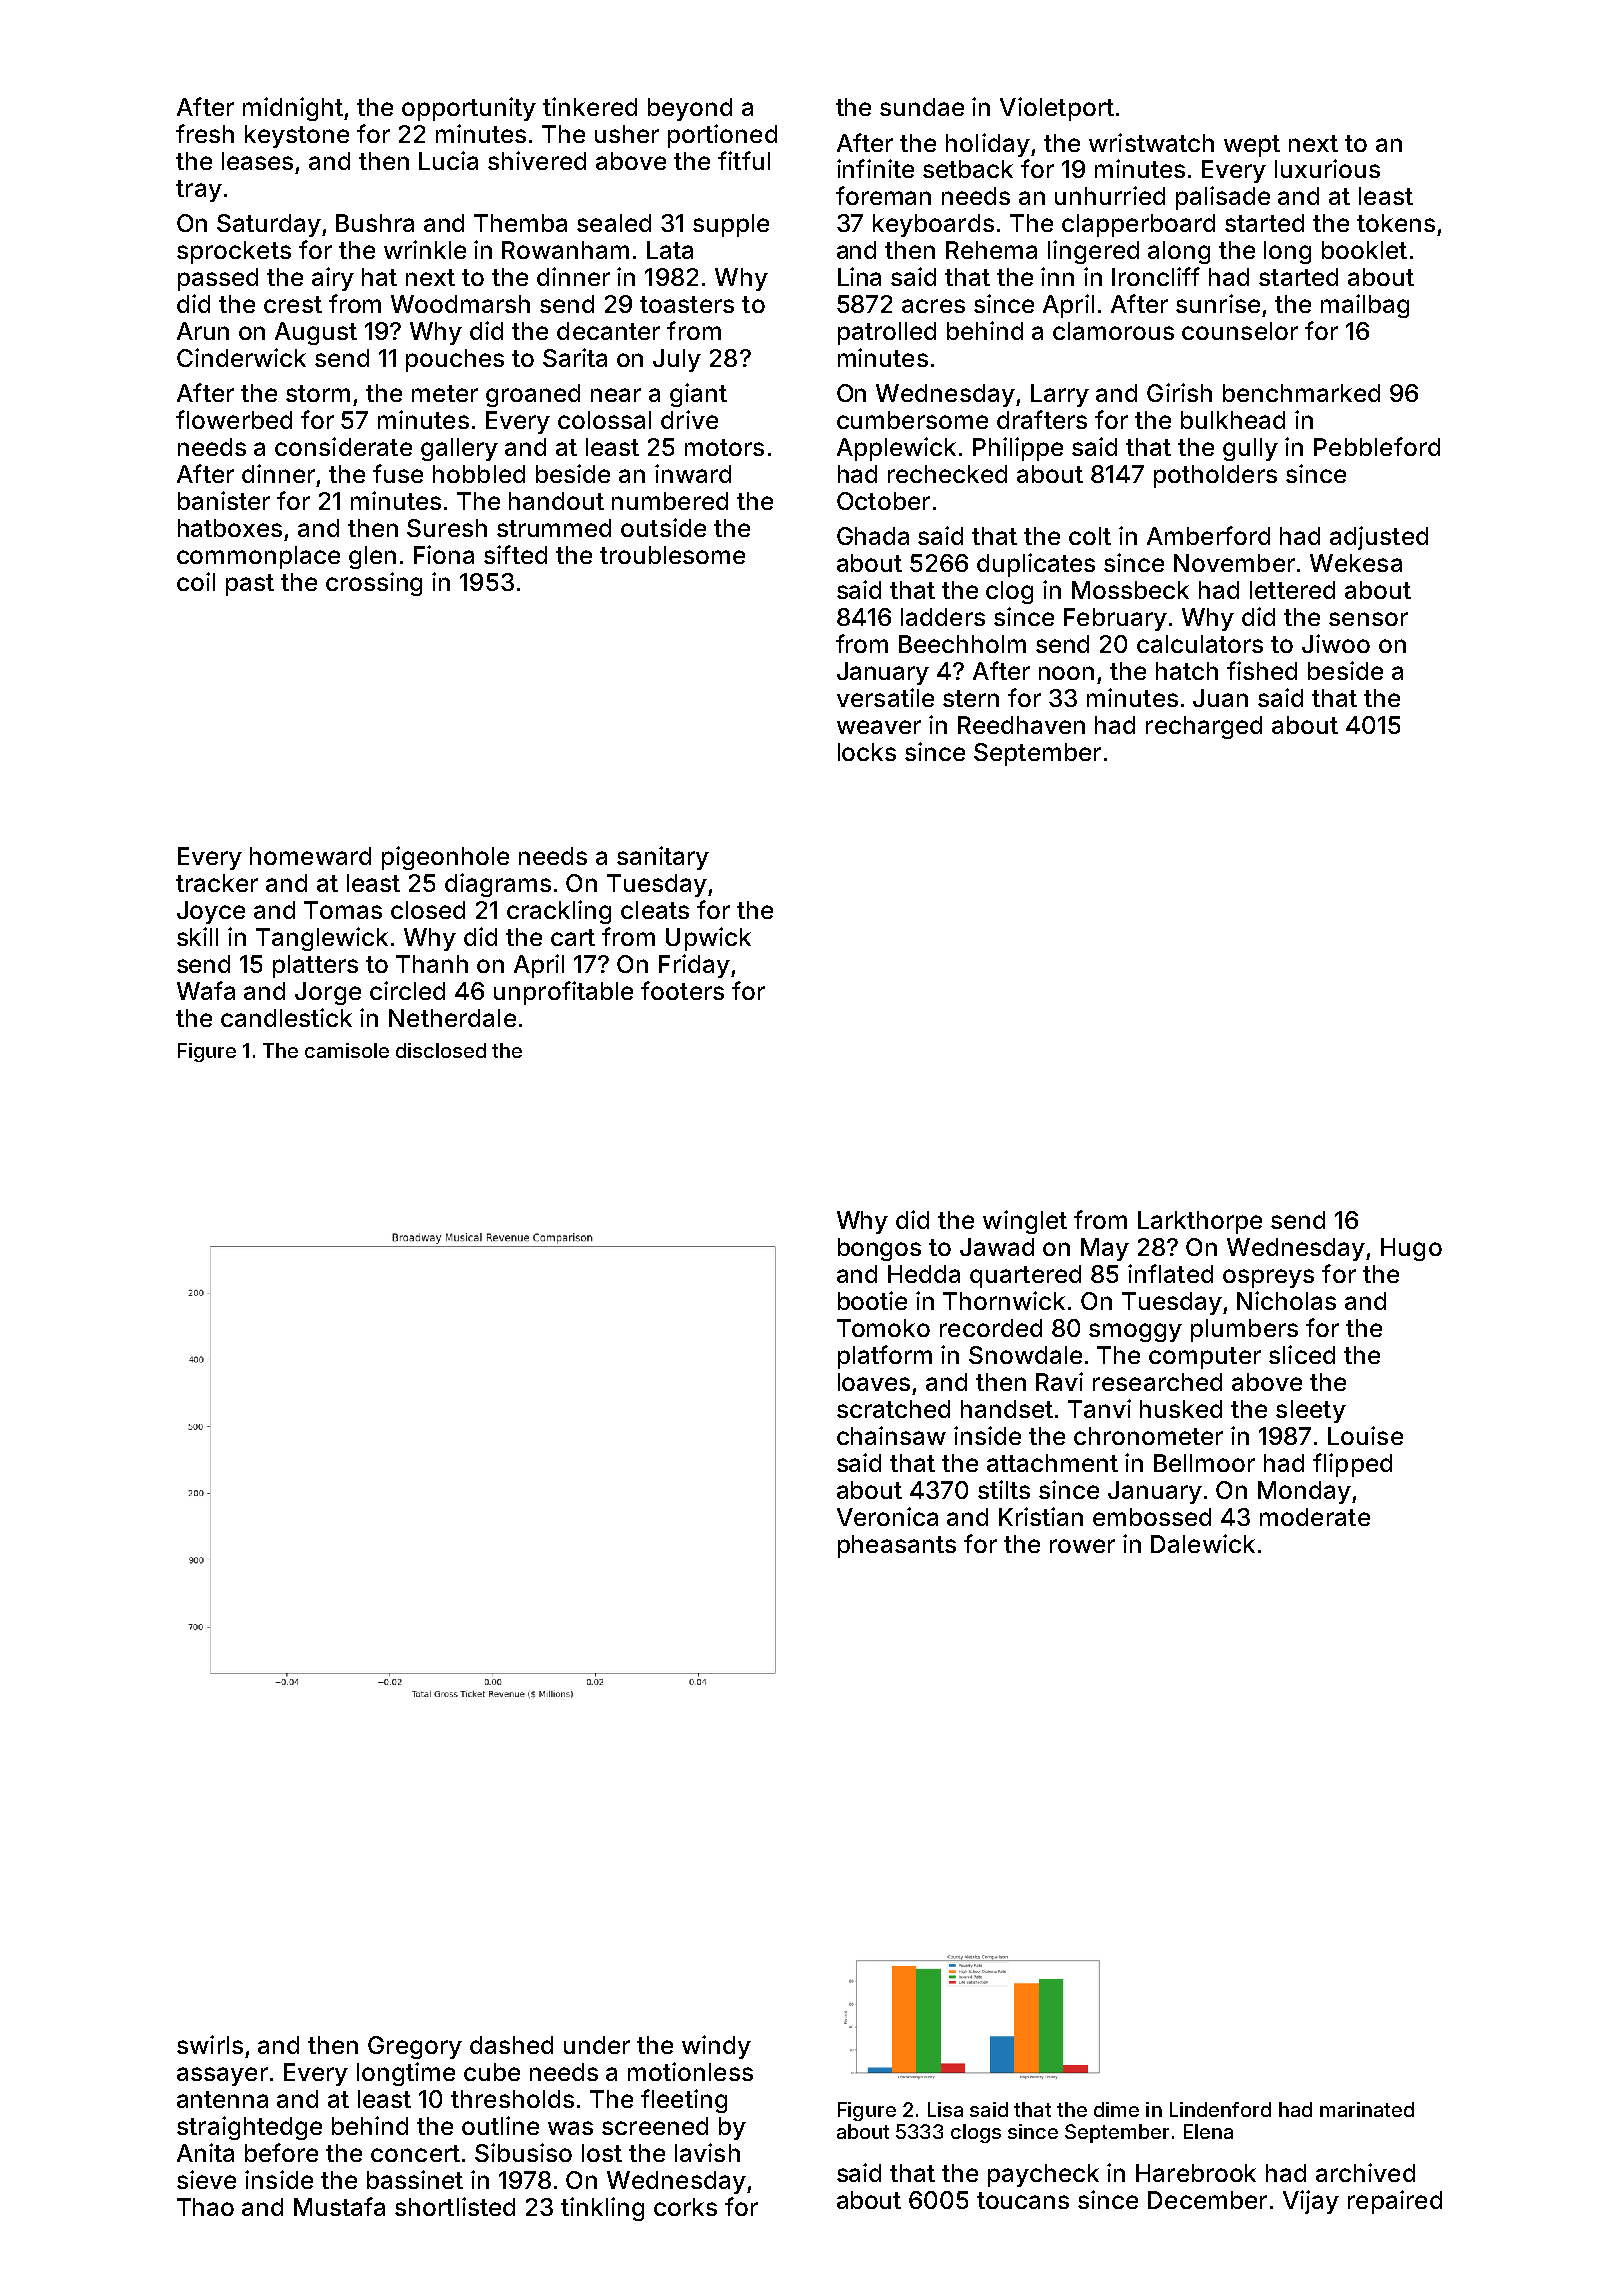  What do you see at coordinates (1116, 2109) in the screenshot?
I see `dime` at bounding box center [1116, 2109].
